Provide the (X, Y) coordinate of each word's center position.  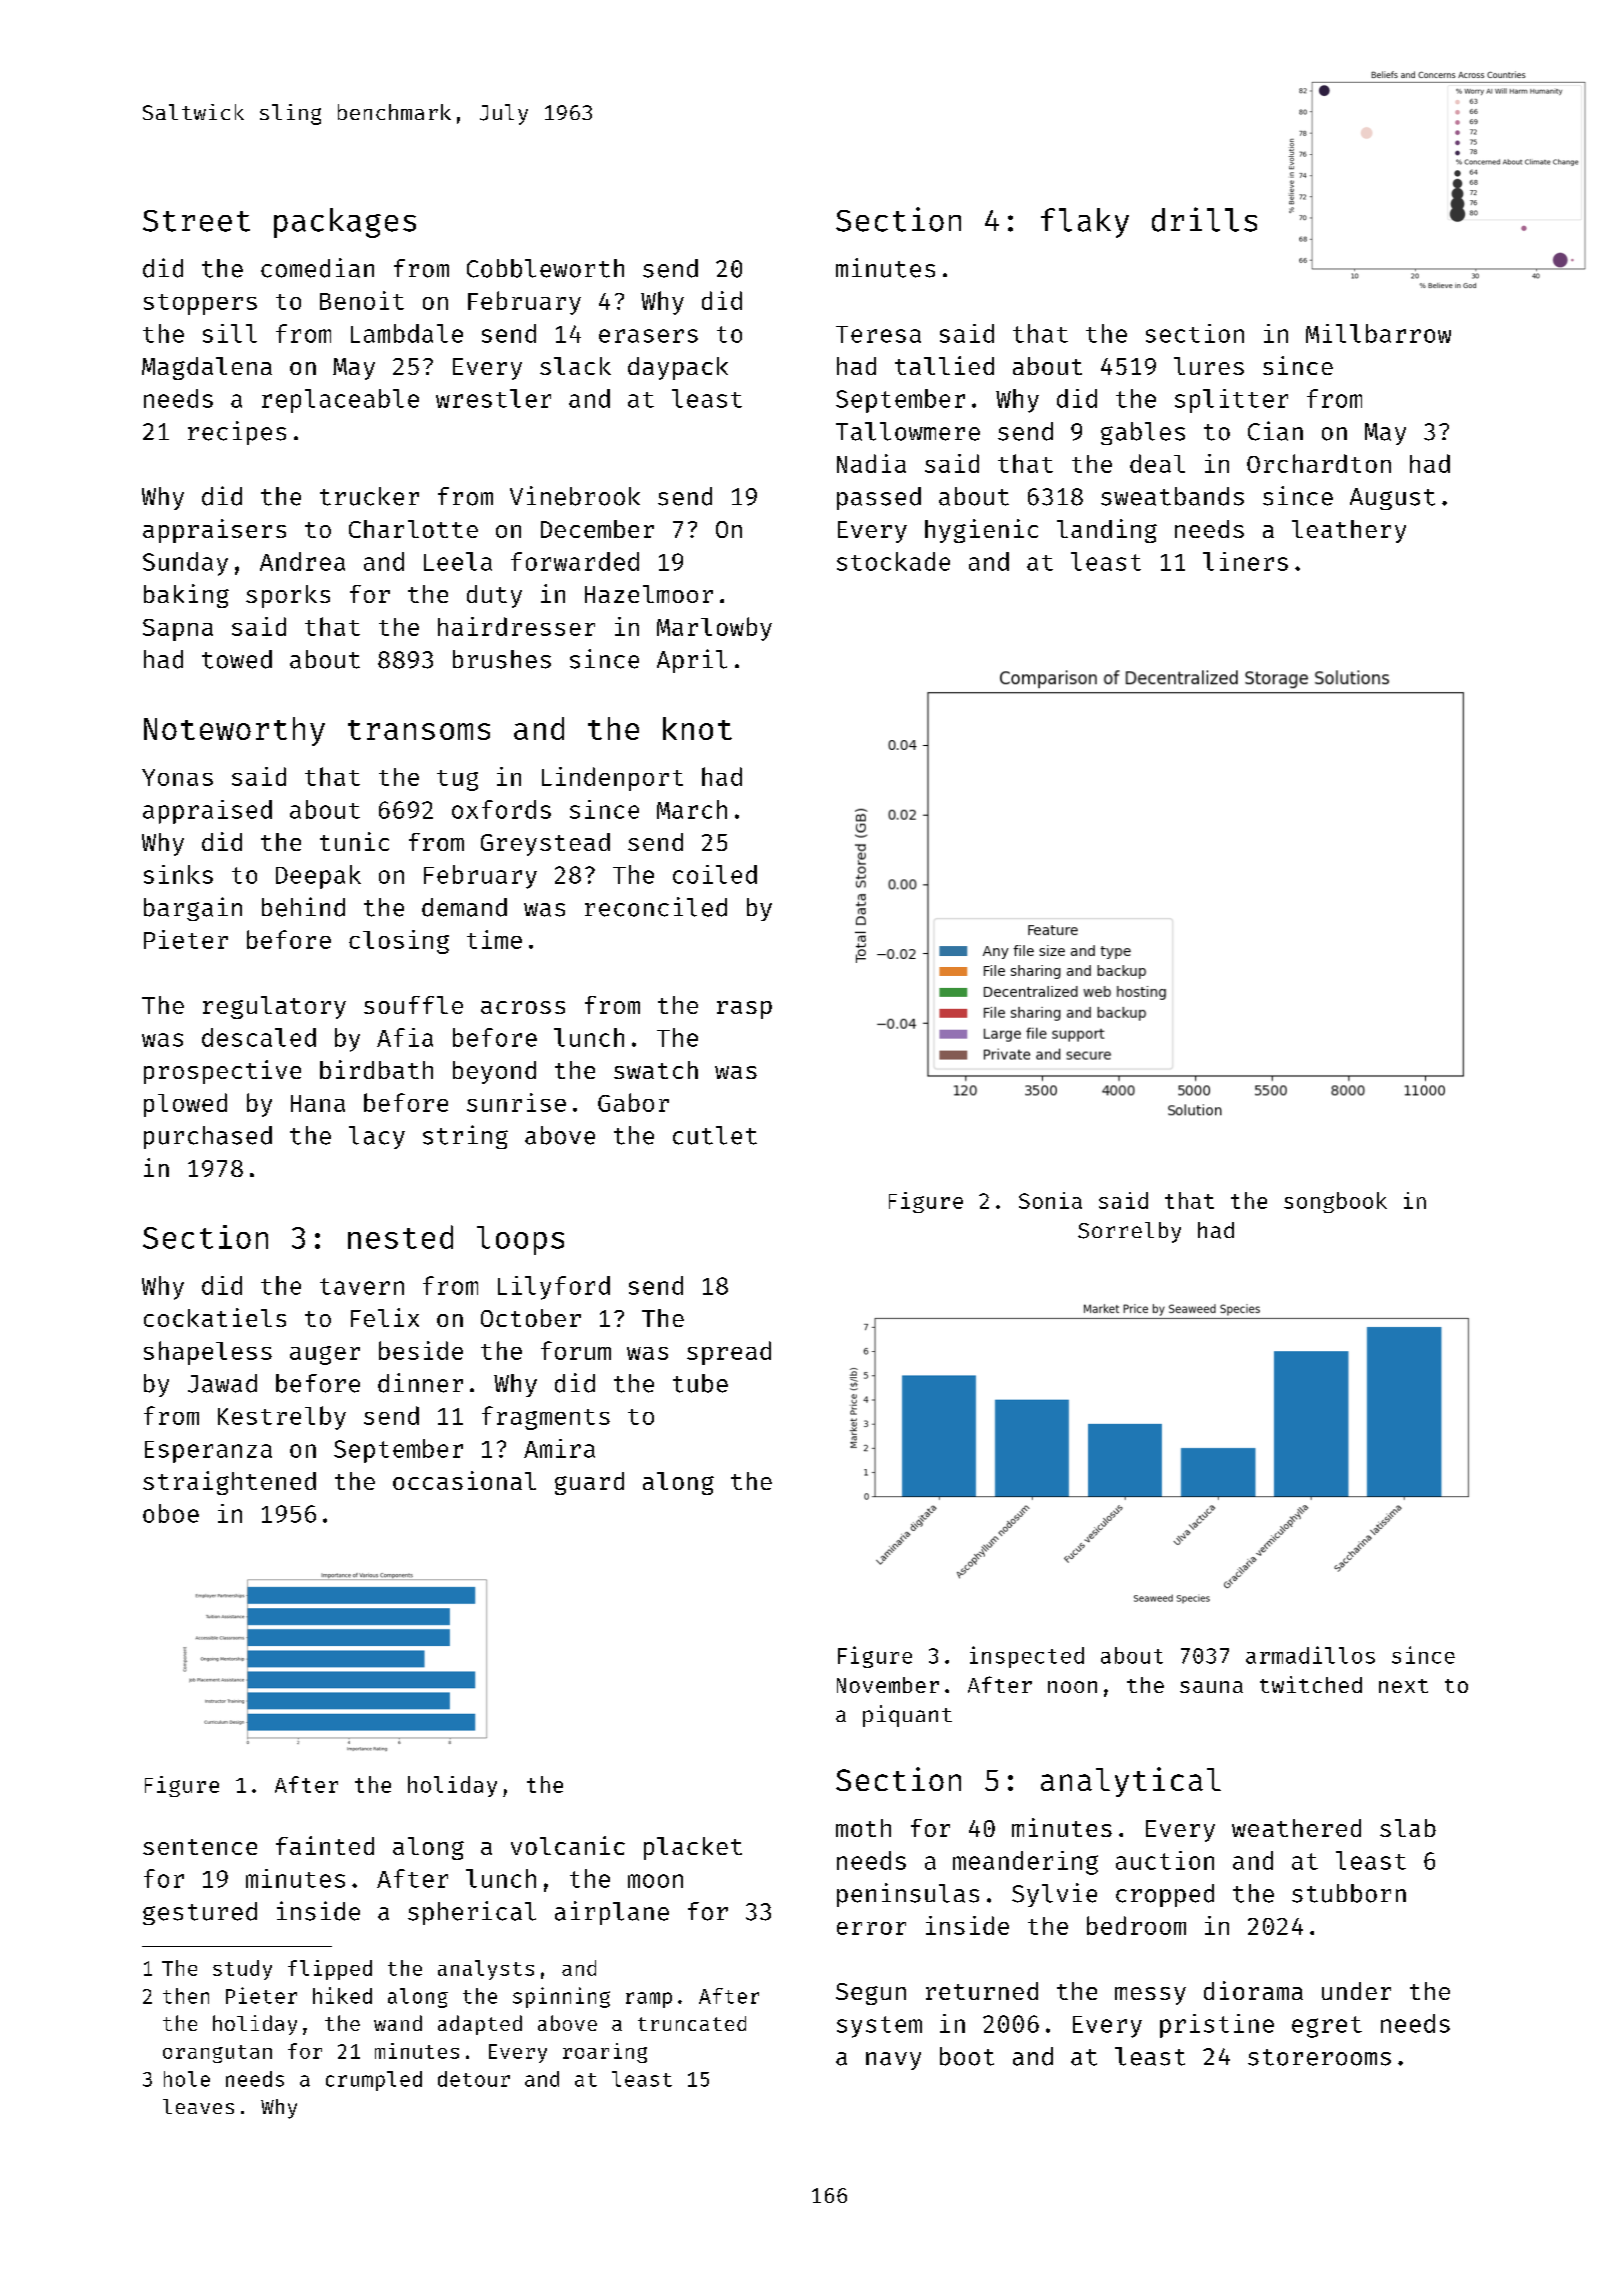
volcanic (568, 1845)
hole (187, 2079)
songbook (1335, 1202)
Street (196, 221)
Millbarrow (1378, 333)
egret (1327, 2027)
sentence (200, 1847)
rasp (744, 1010)
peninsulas (908, 1895)
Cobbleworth (545, 268)
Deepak (318, 877)
